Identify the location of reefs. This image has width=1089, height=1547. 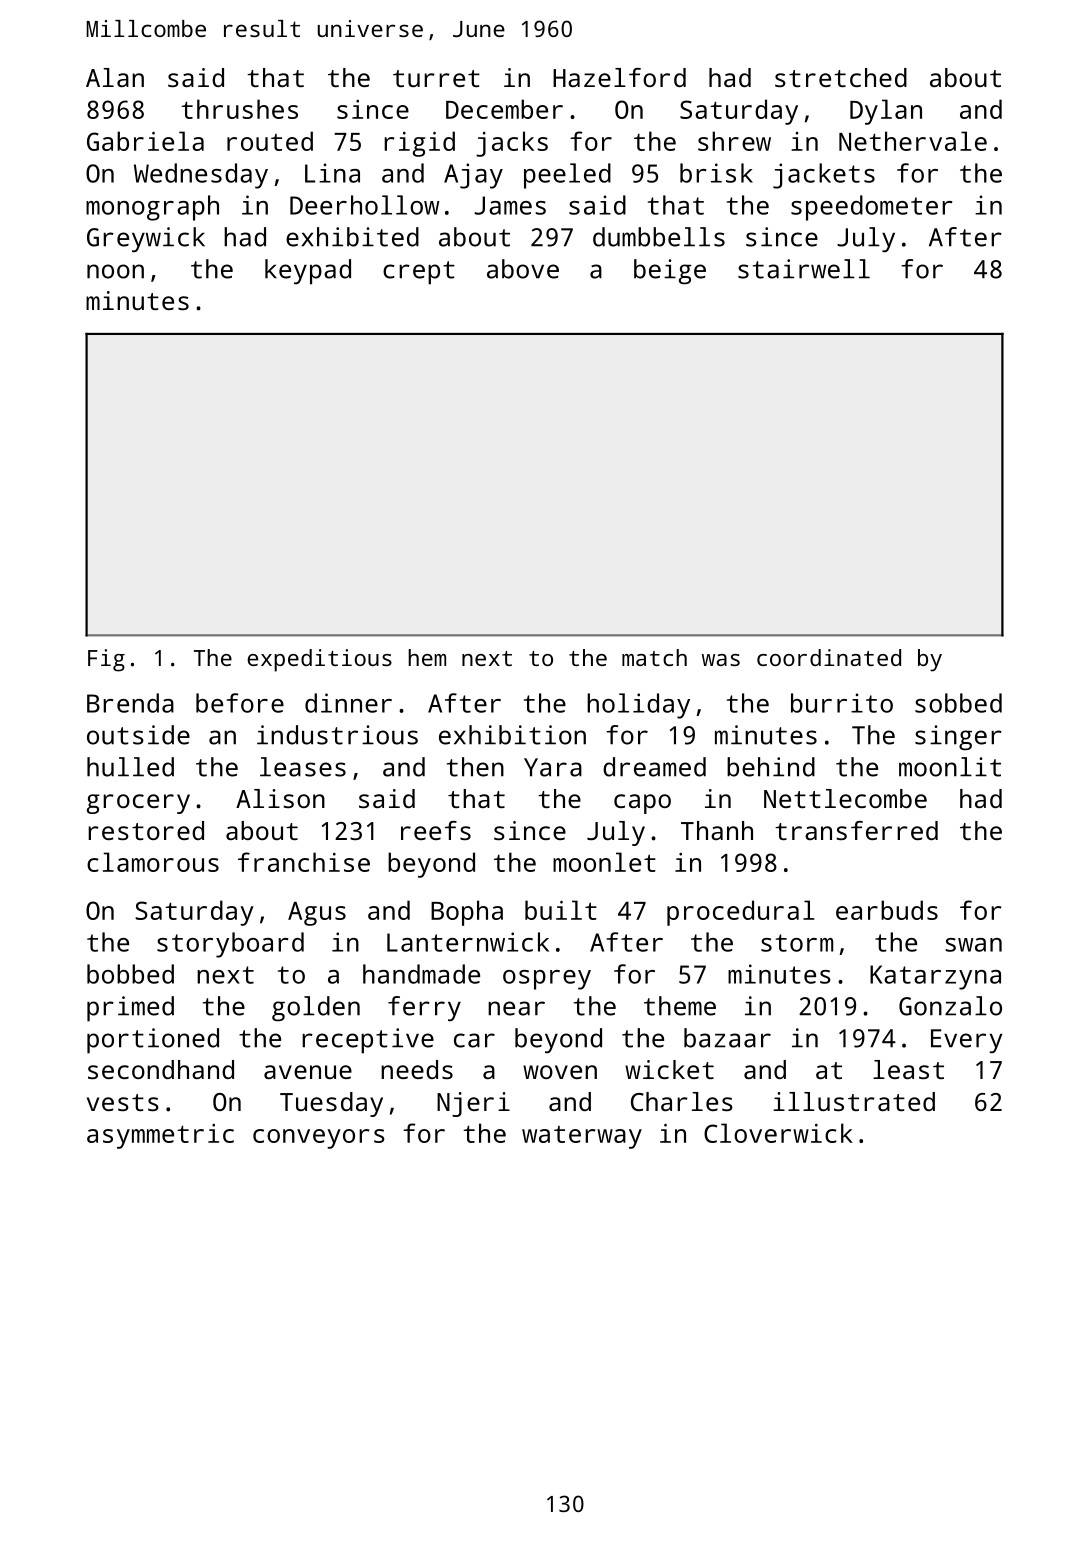
(436, 830).
